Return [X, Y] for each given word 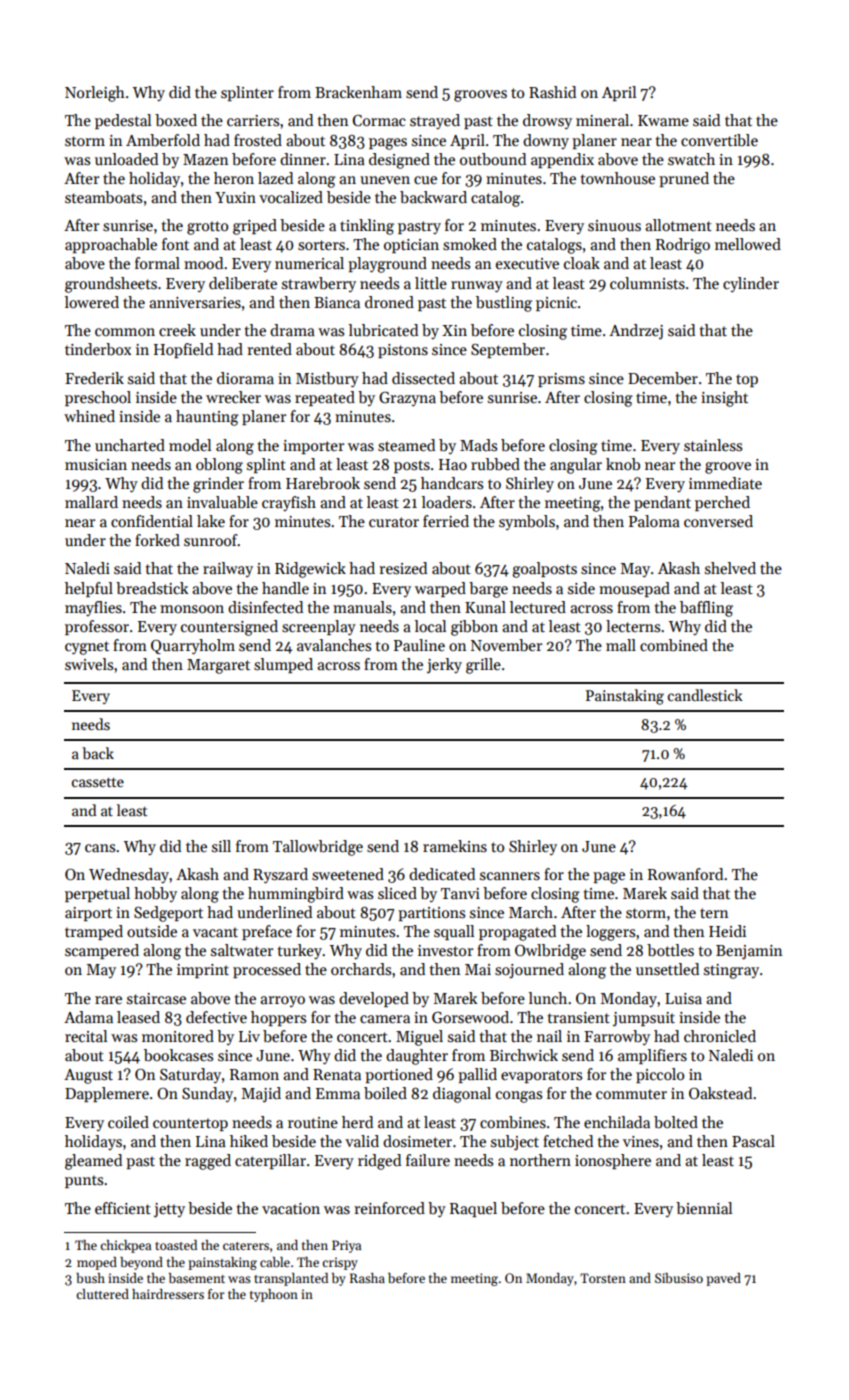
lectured [538, 607]
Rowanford [685, 874]
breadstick [152, 588]
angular [576, 466]
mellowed [748, 244]
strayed [435, 121]
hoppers [278, 1018]
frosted [258, 140]
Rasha [367, 1278]
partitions [431, 914]
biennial [704, 1208]
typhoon [274, 1295]
